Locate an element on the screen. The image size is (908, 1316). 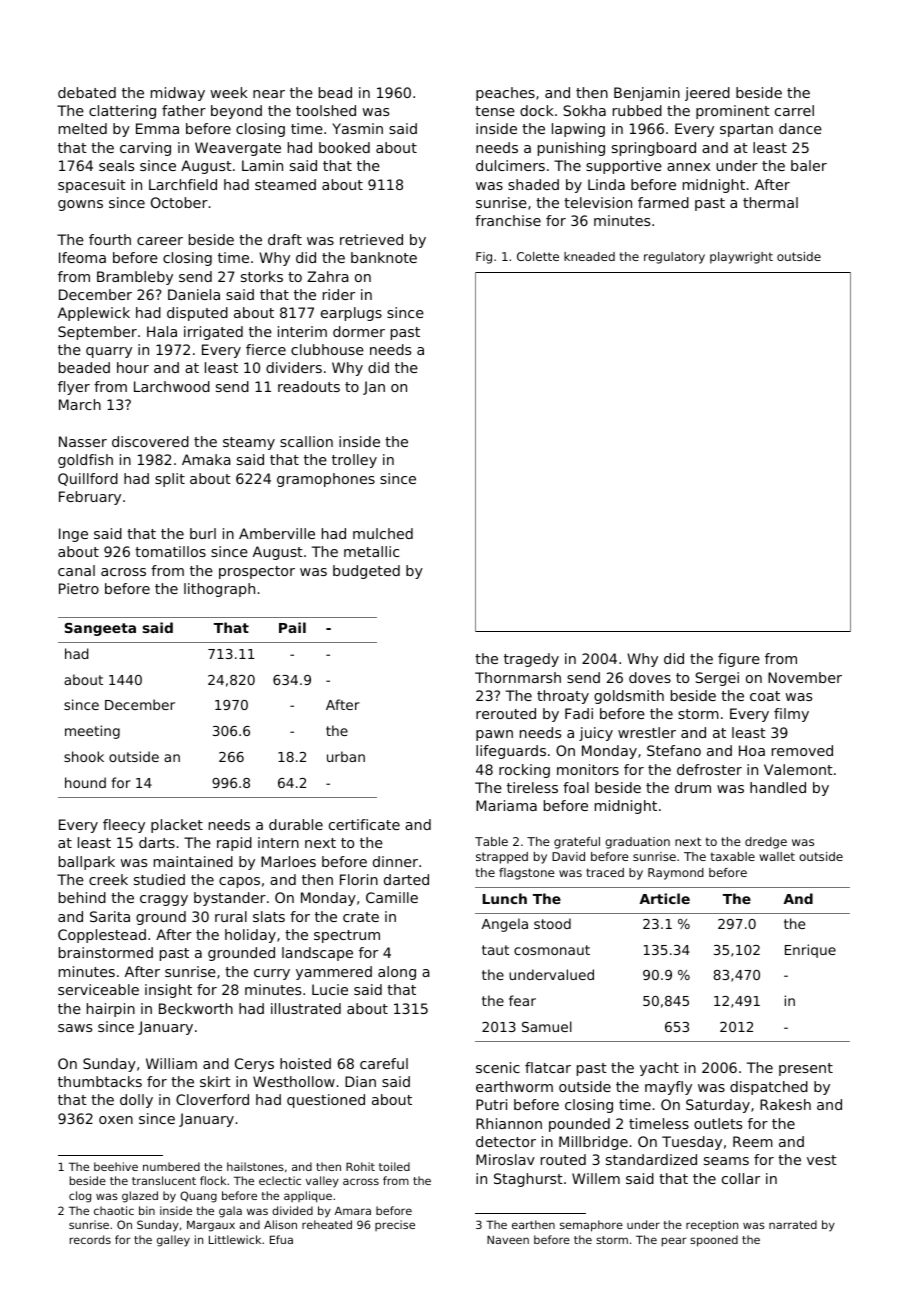
records is located at coordinates (90, 1239).
